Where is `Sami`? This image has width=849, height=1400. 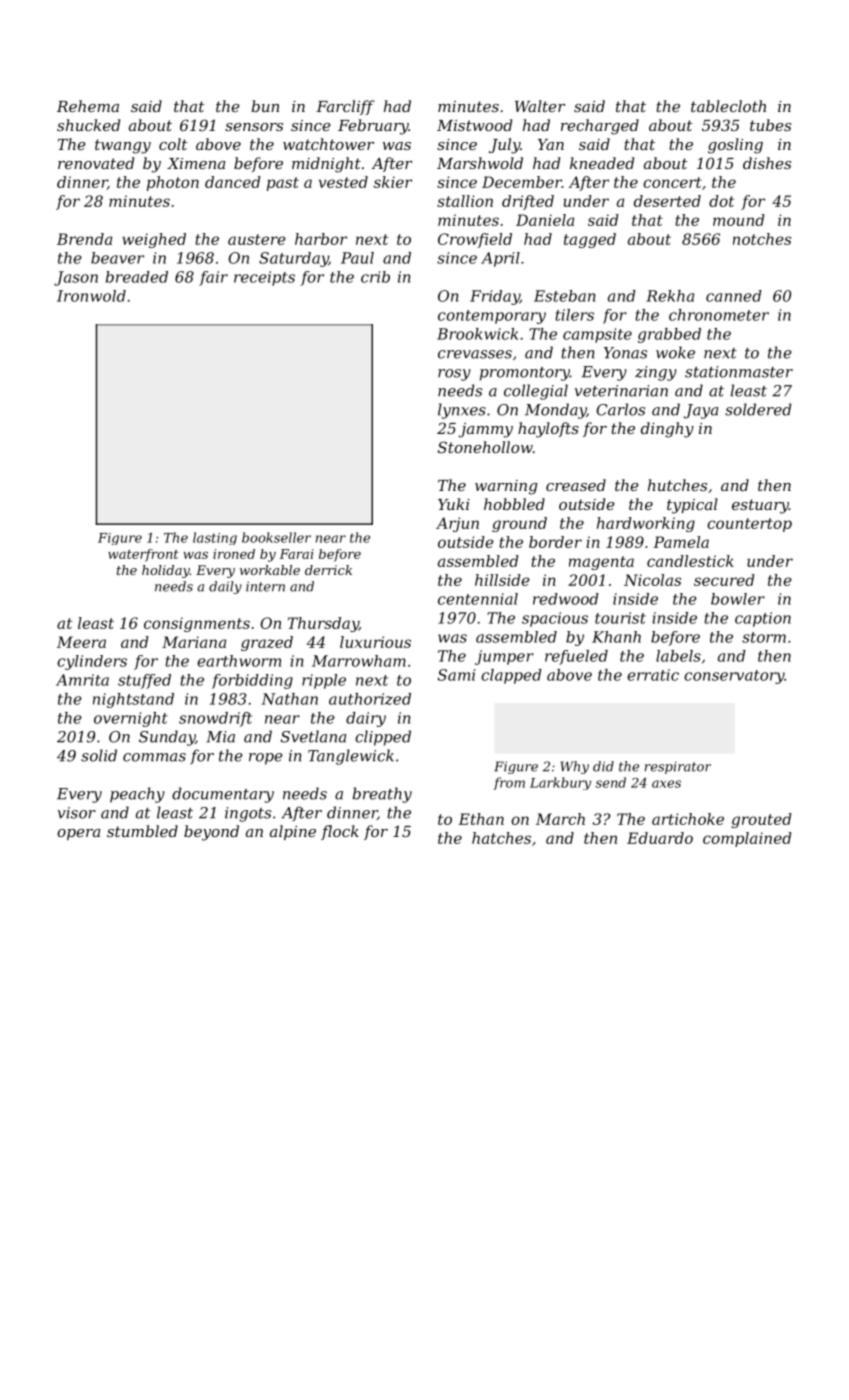 Sami is located at coordinates (456, 675).
